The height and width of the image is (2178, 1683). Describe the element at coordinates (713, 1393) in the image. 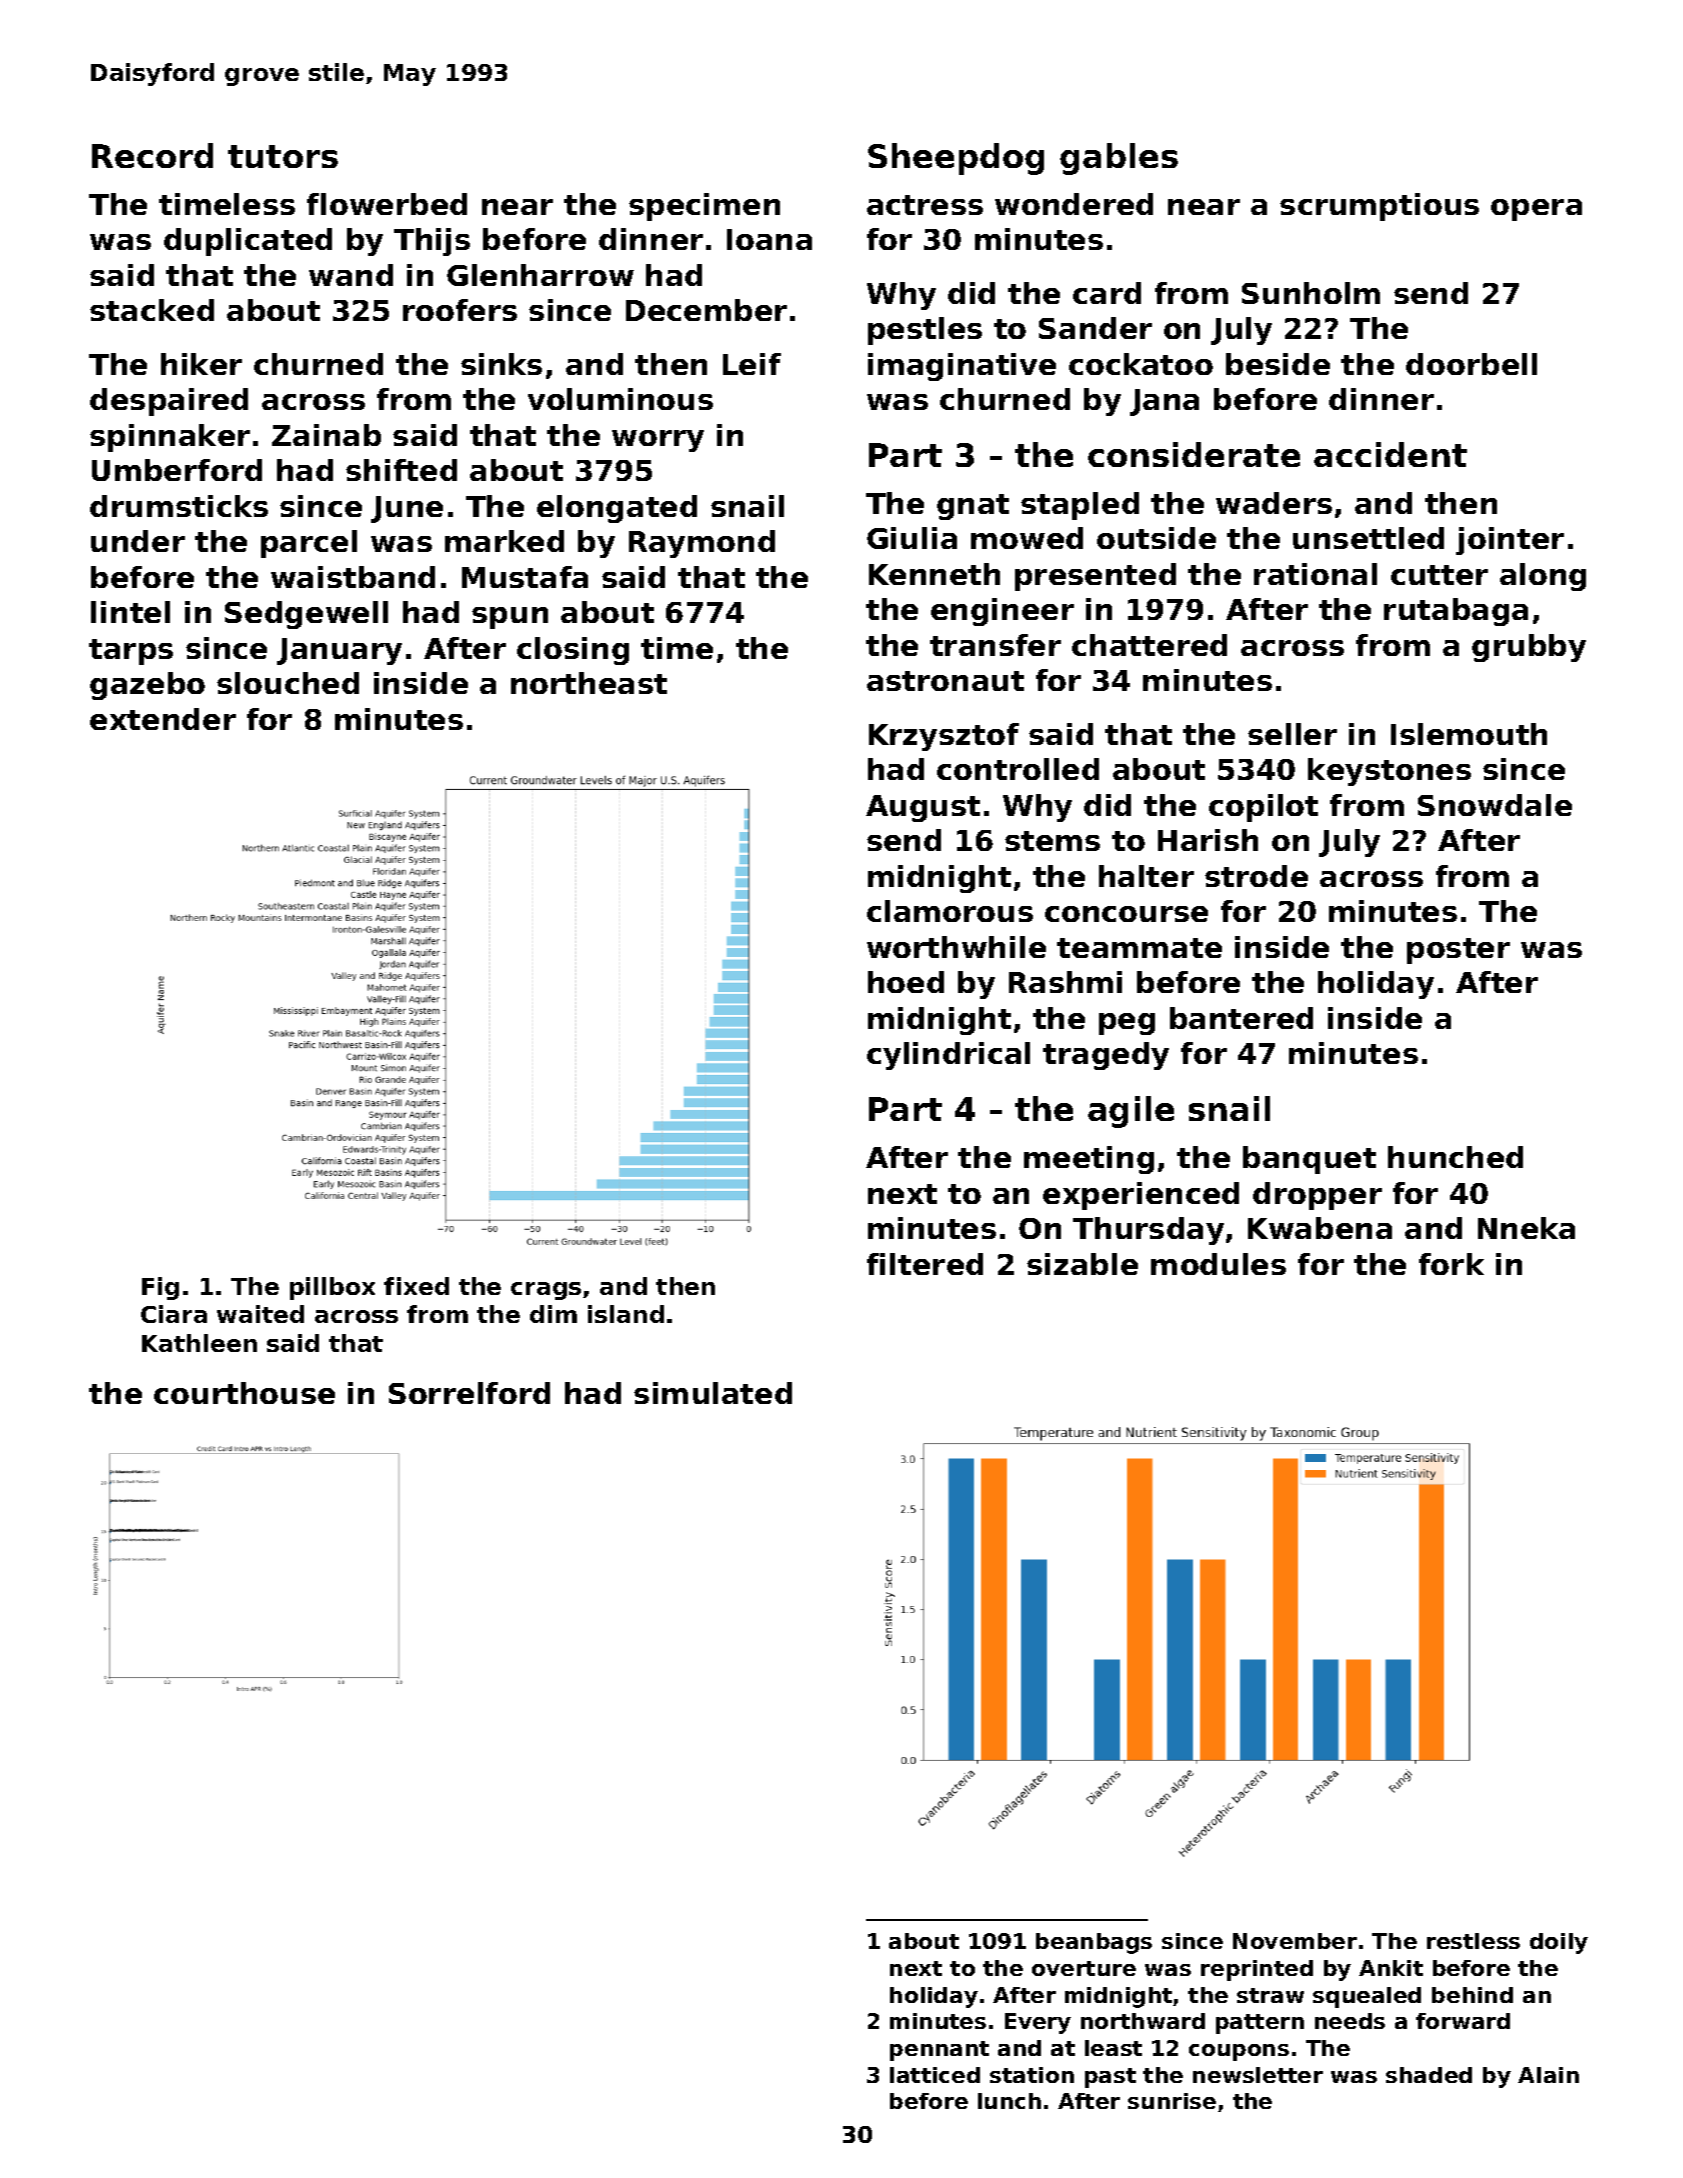

I see `simulated` at that location.
